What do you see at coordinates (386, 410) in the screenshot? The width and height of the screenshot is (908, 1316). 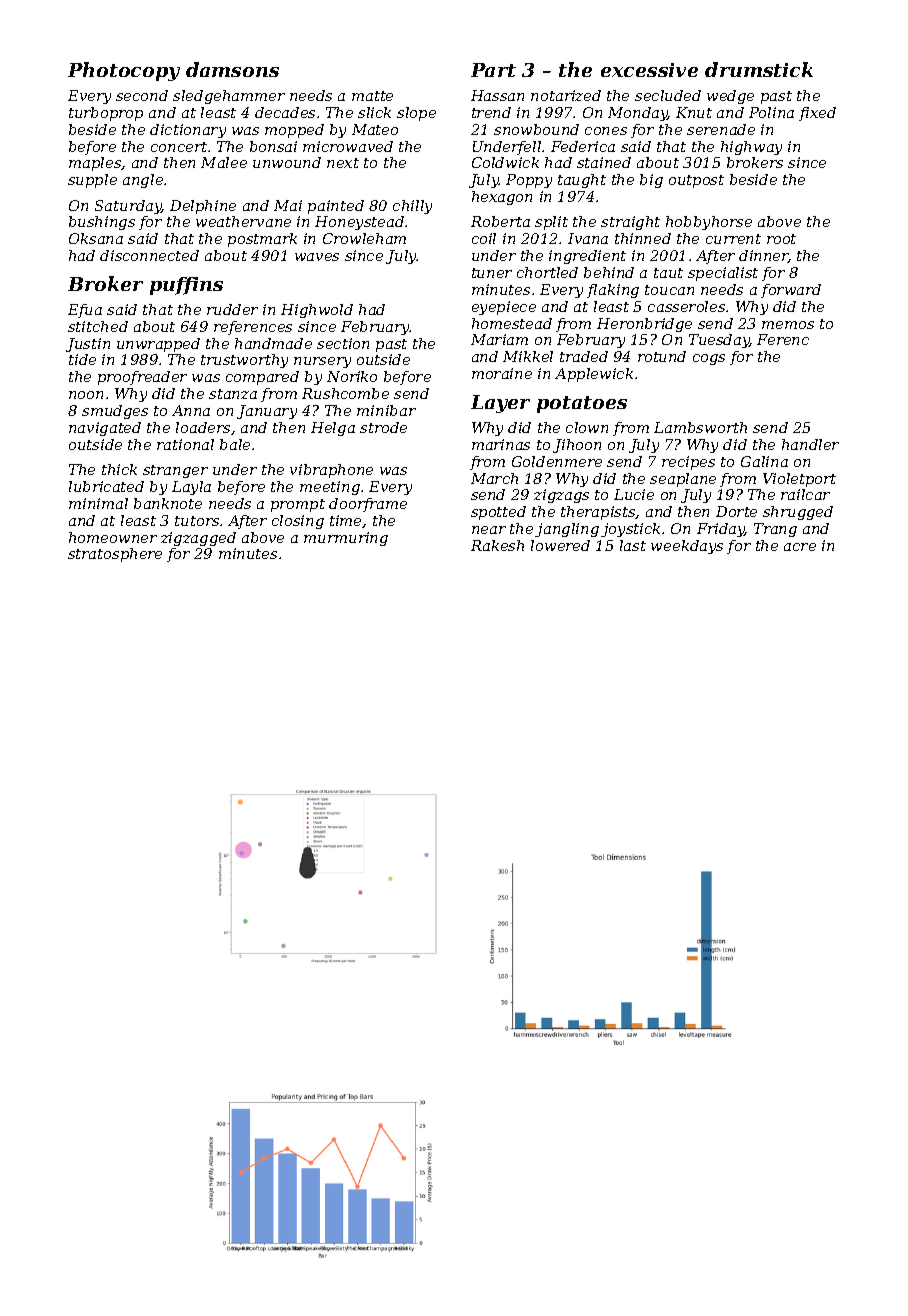 I see `minibar` at bounding box center [386, 410].
